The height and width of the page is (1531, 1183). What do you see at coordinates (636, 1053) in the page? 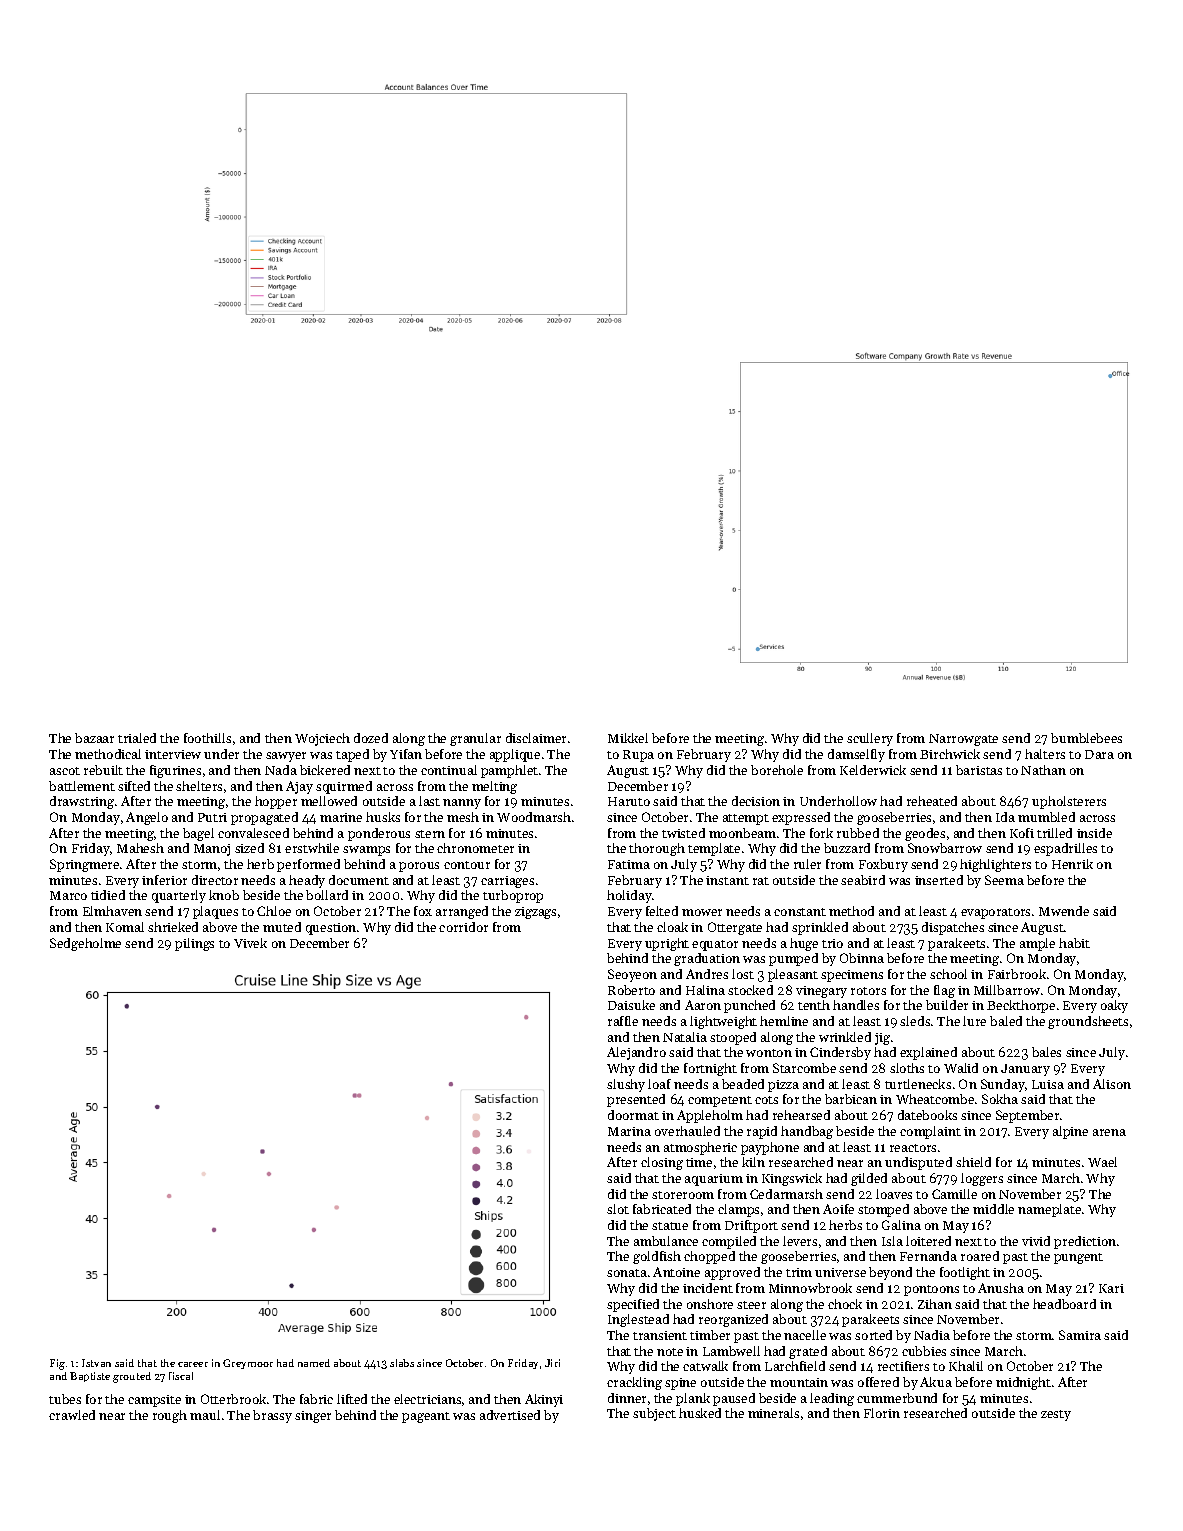
I see `Alejandro` at bounding box center [636, 1053].
